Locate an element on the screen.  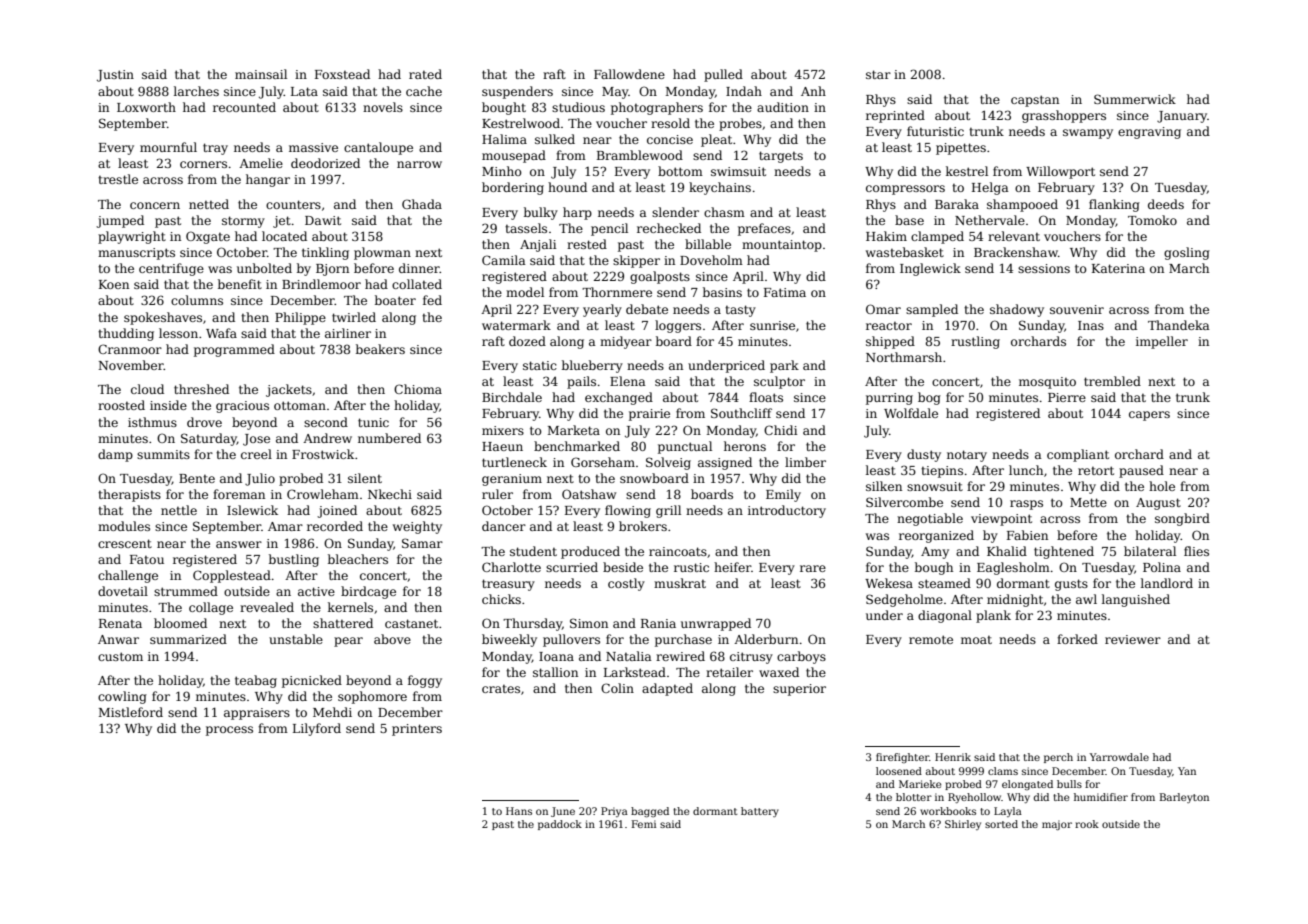
dusty is located at coordinates (924, 455).
